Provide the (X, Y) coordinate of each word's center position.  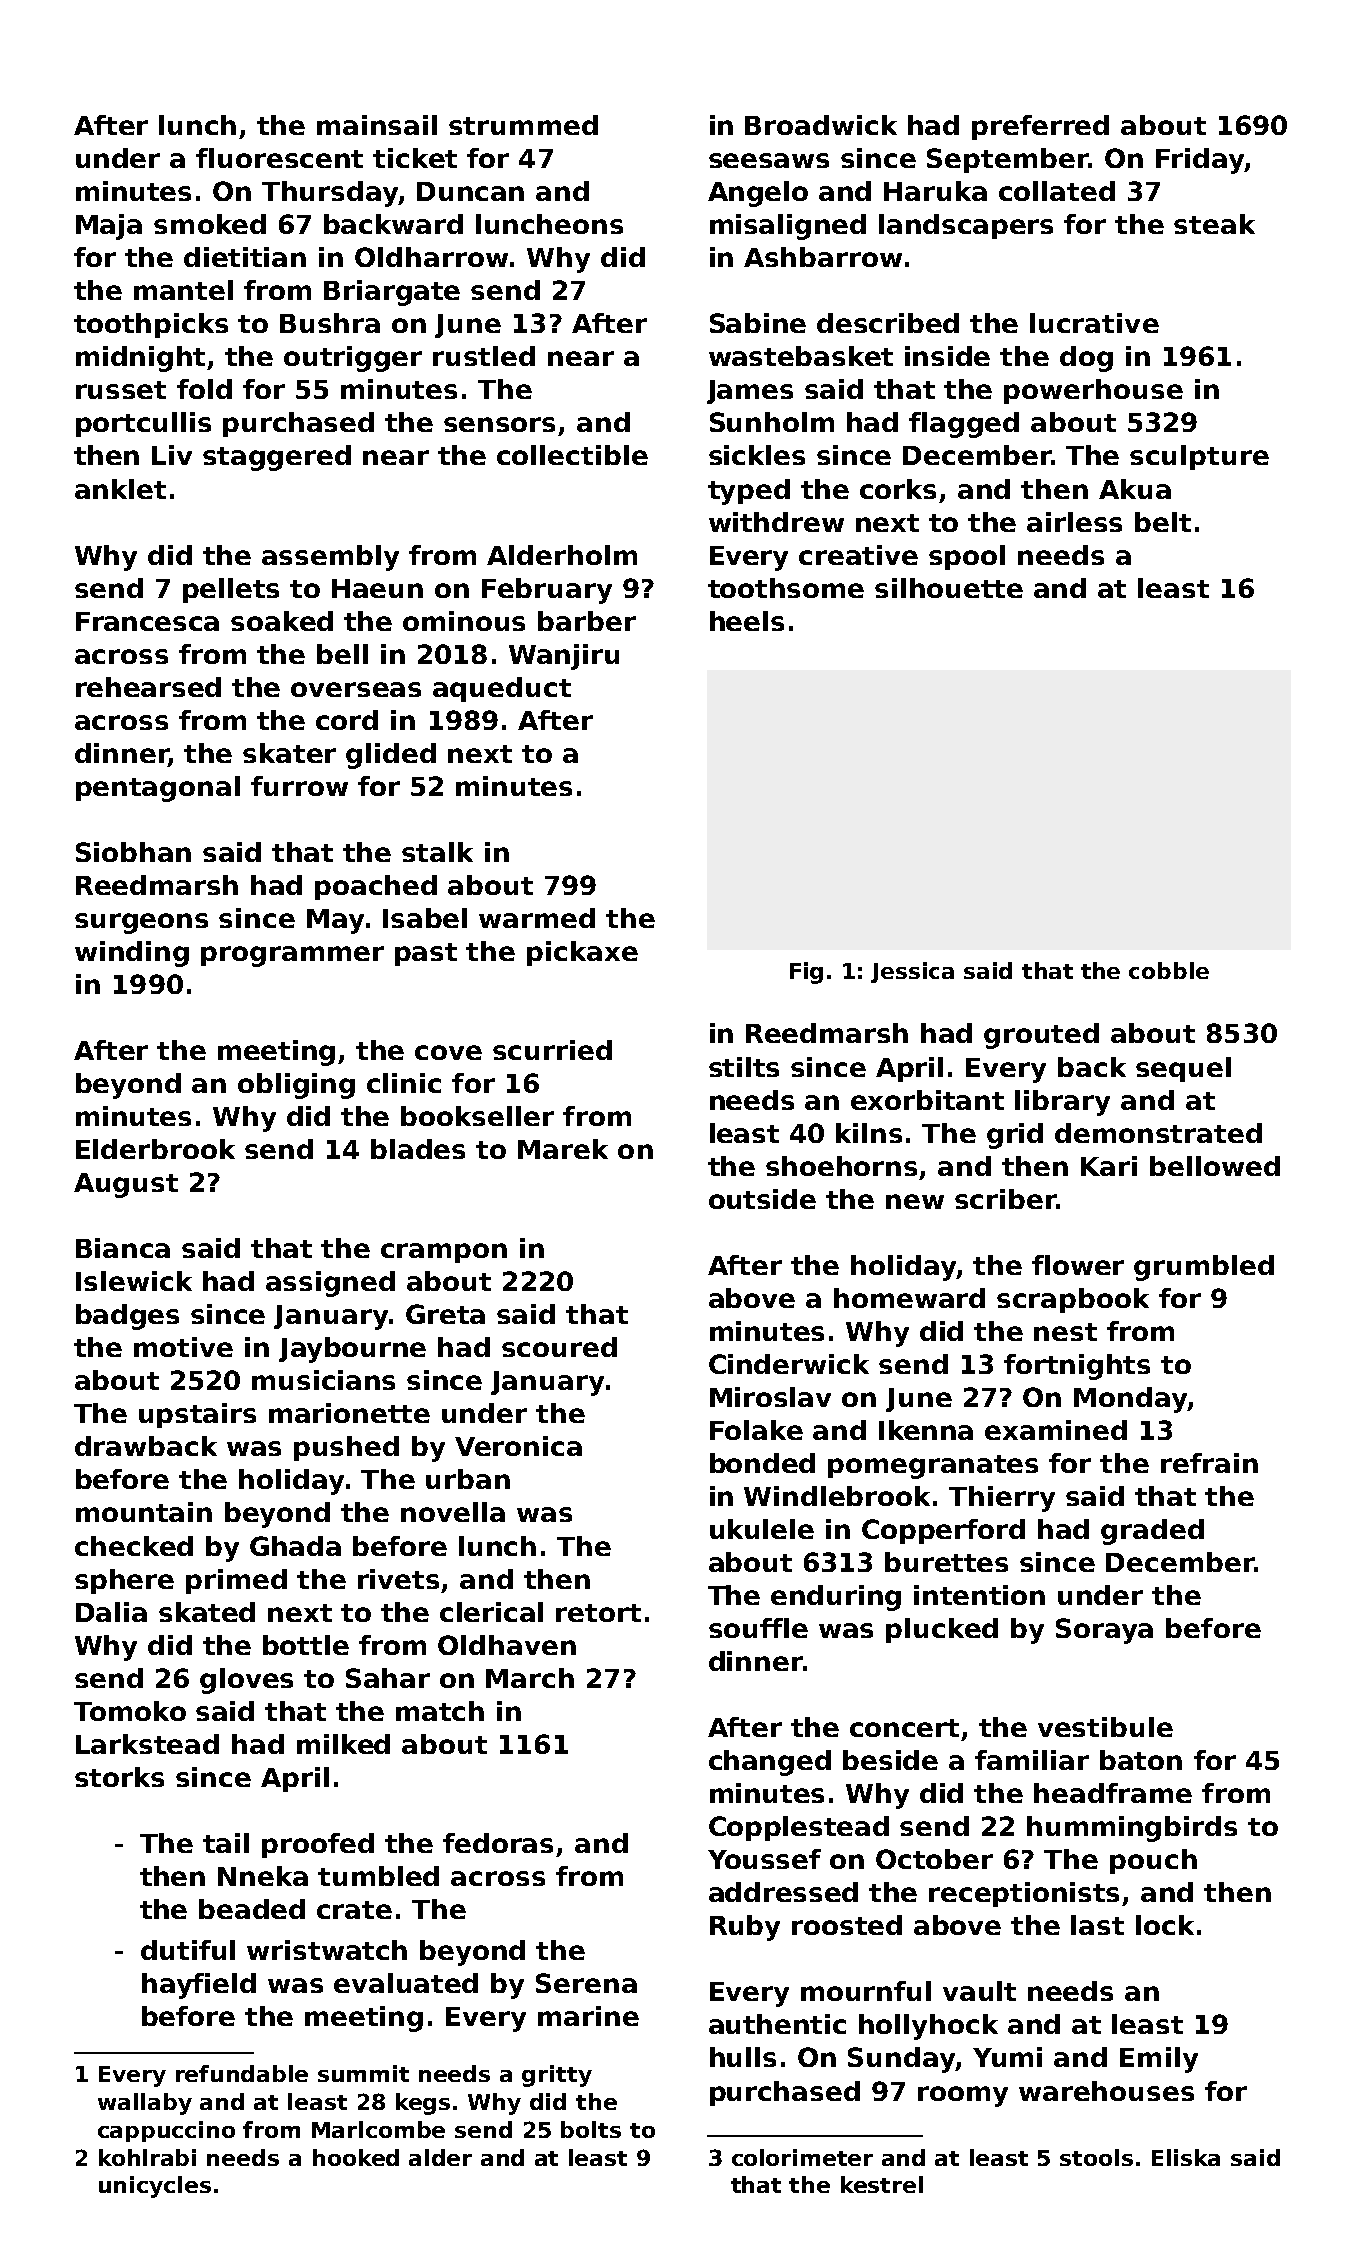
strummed (523, 125)
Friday (1200, 161)
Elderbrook (155, 1149)
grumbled (1204, 1268)
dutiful (188, 1950)
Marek (563, 1149)
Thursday (330, 194)
